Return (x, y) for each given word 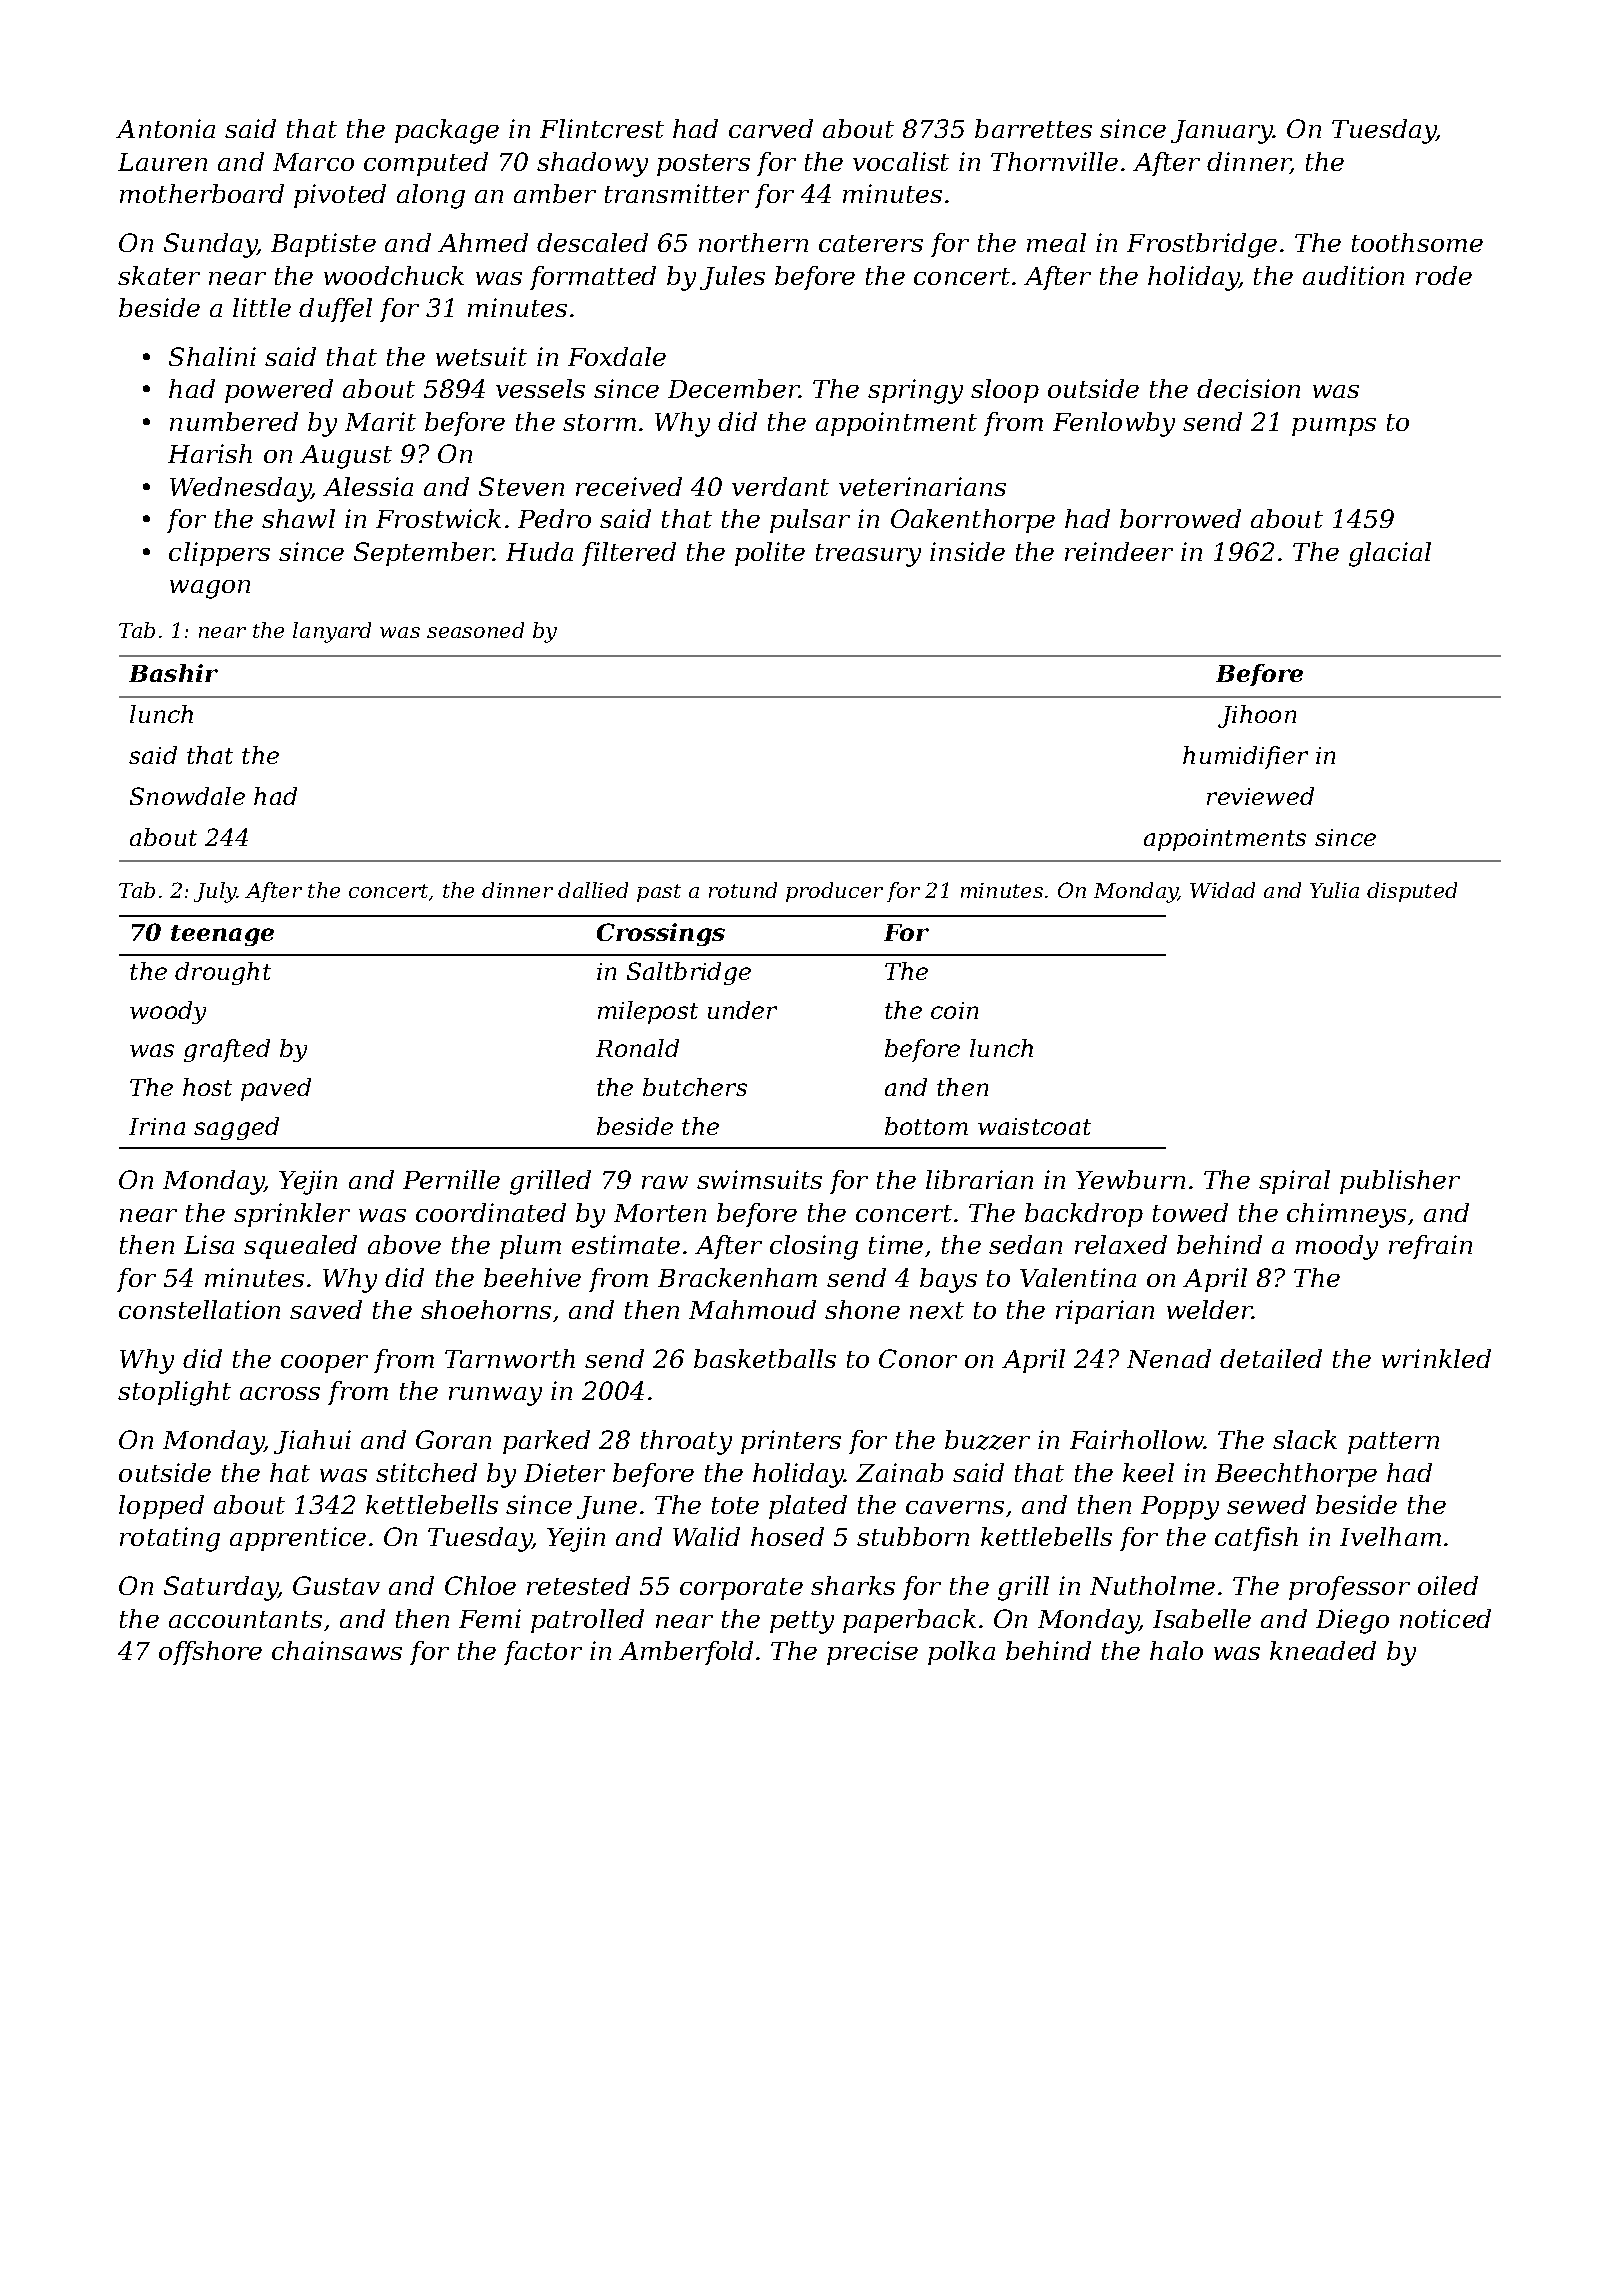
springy (915, 391)
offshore (210, 1653)
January (1222, 132)
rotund (743, 890)
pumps (1334, 427)
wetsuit (481, 356)
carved (771, 128)
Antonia (165, 128)
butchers (695, 1087)
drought (223, 973)
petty (802, 1622)
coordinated (491, 1212)
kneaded (1323, 1650)
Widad (1222, 890)
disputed (1412, 892)
